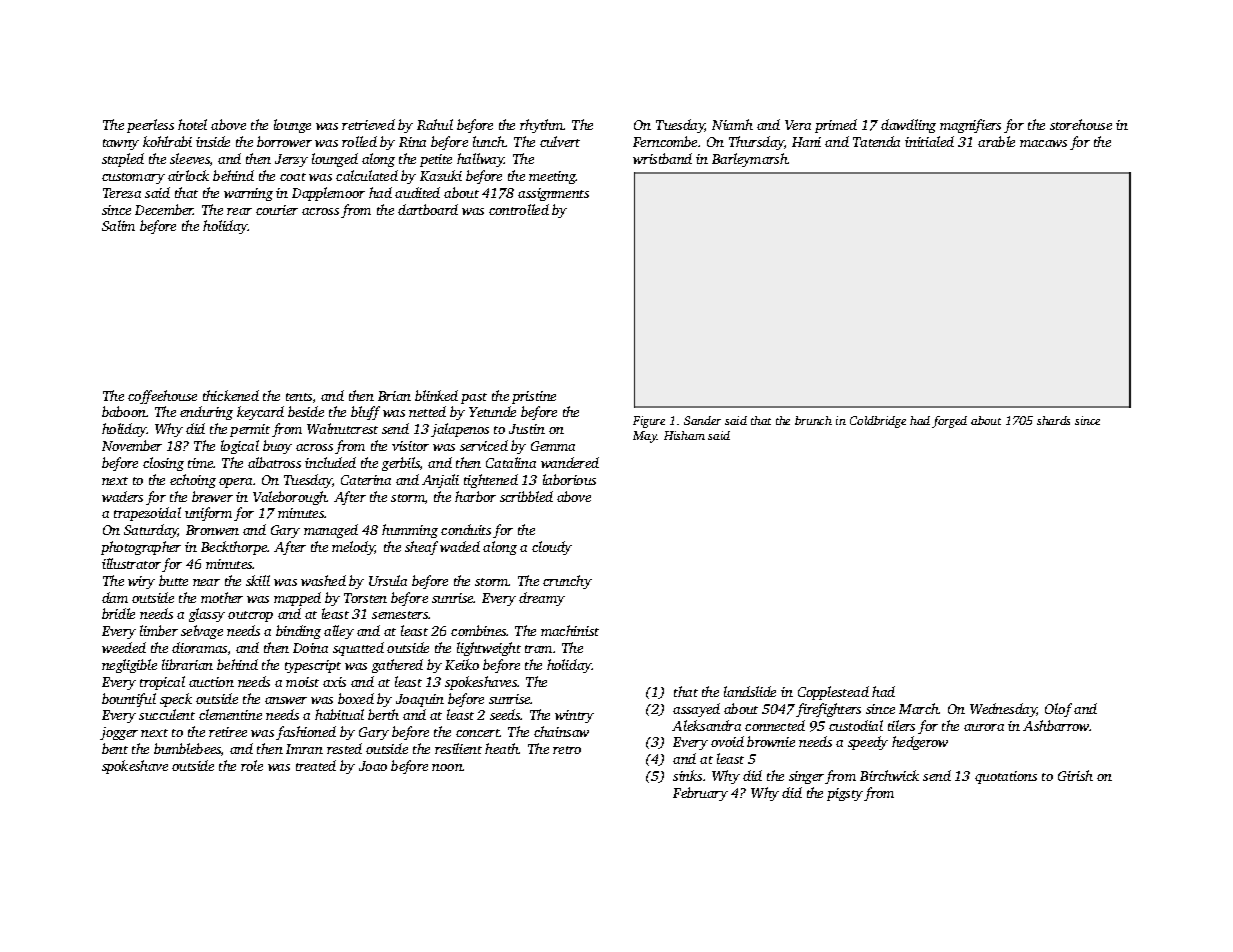  I want to click on included, so click(330, 462).
